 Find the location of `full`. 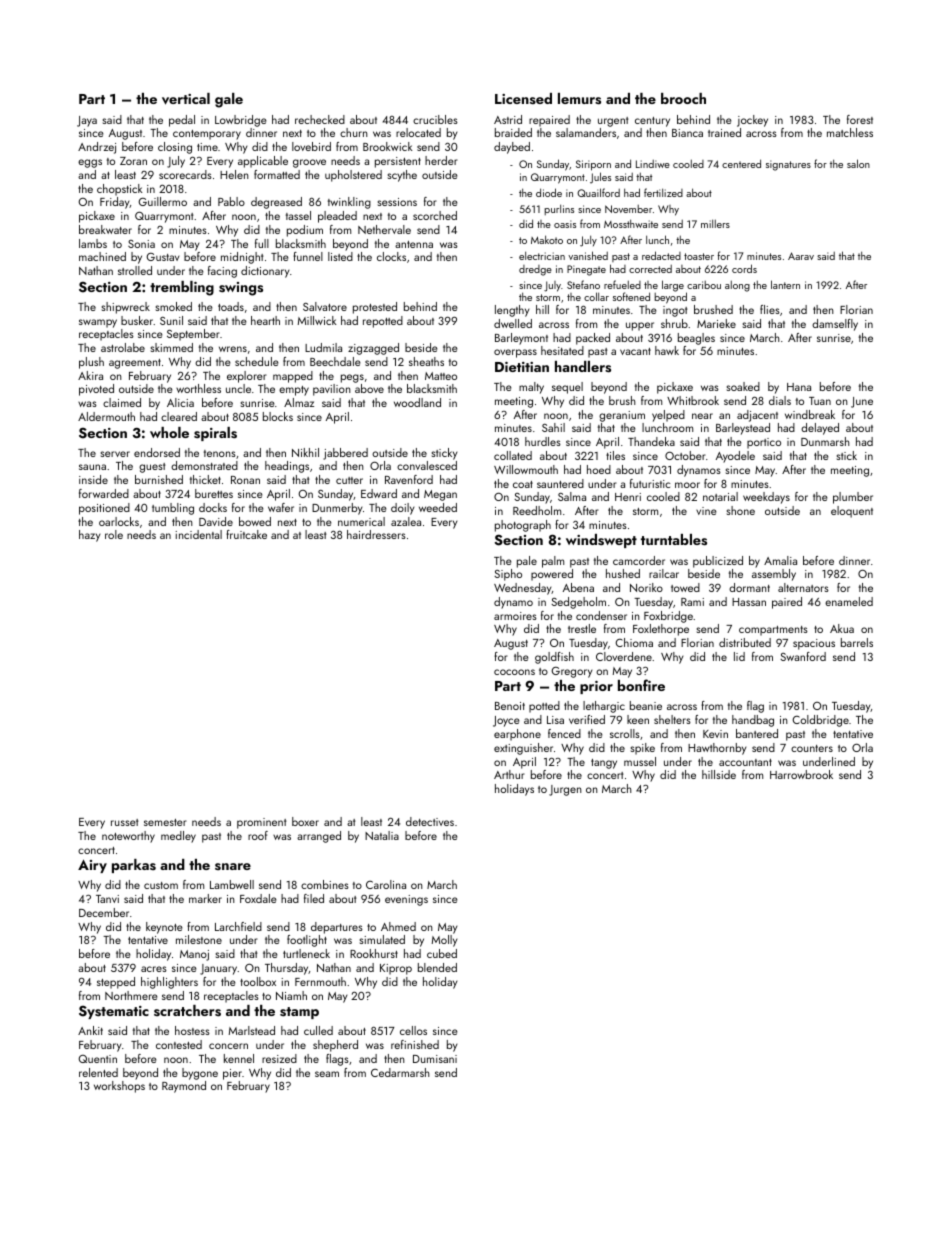

full is located at coordinates (262, 243).
